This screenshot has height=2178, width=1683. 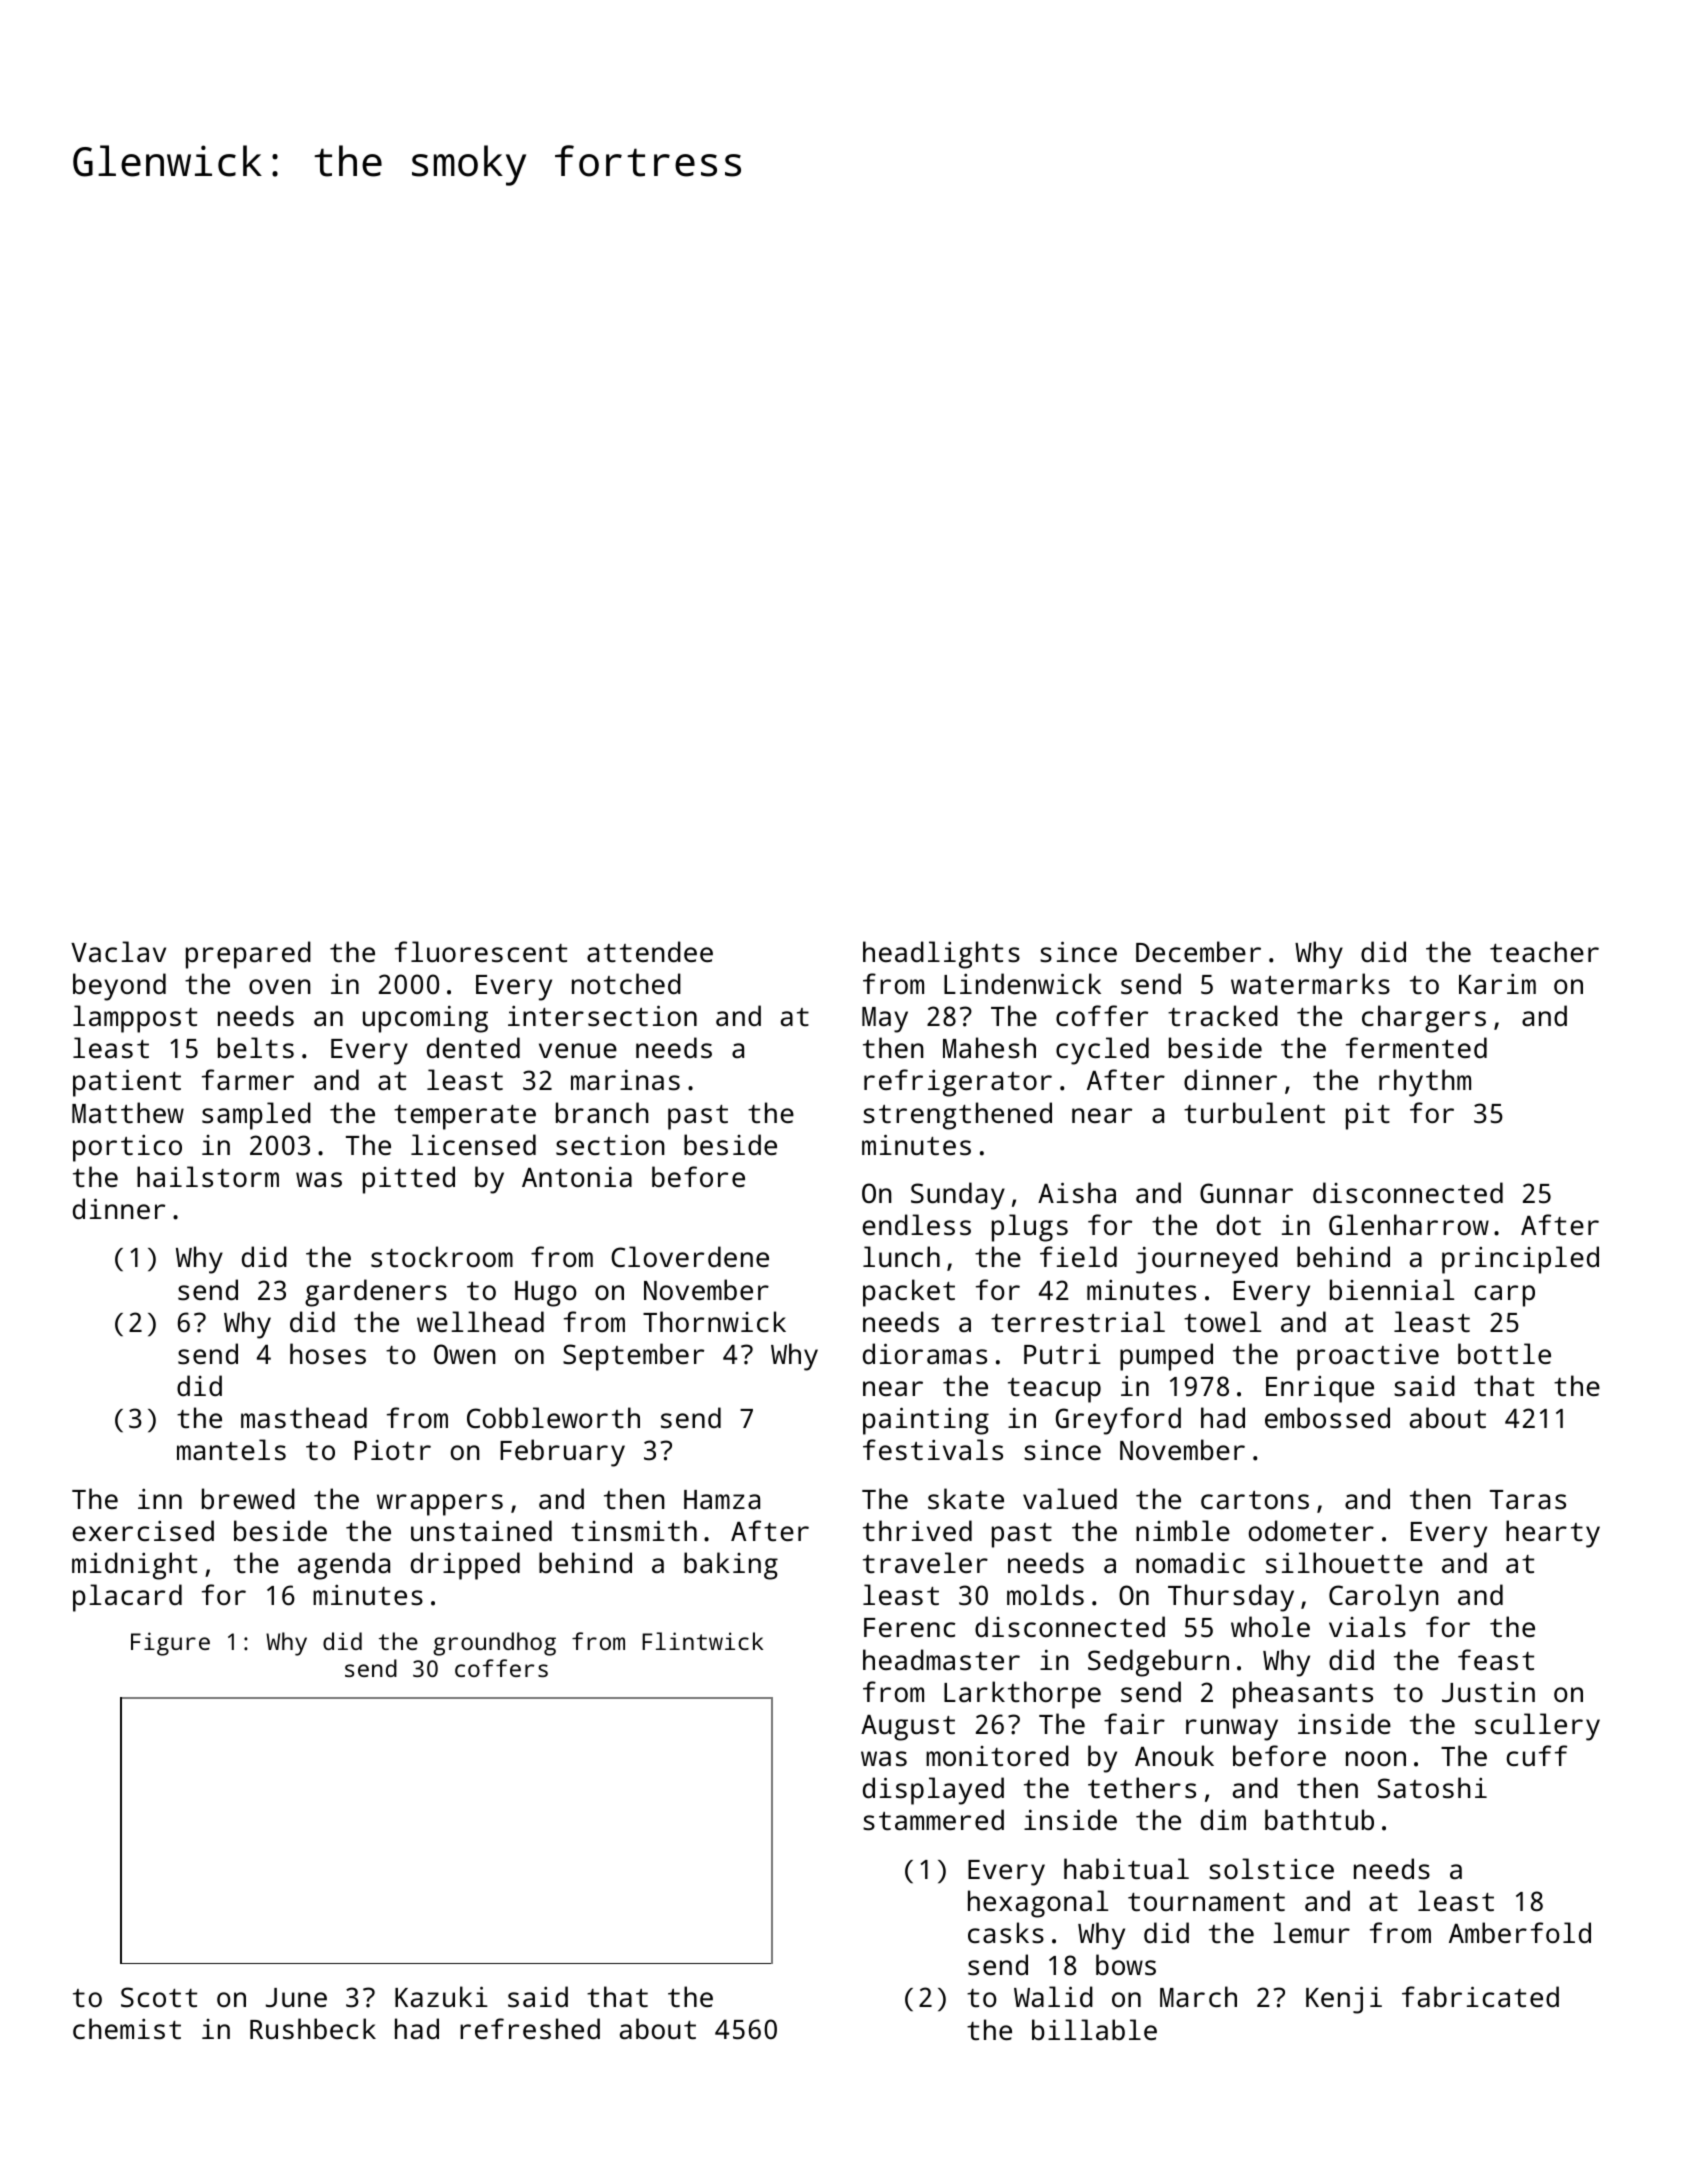 I want to click on principled, so click(x=1520, y=1260).
